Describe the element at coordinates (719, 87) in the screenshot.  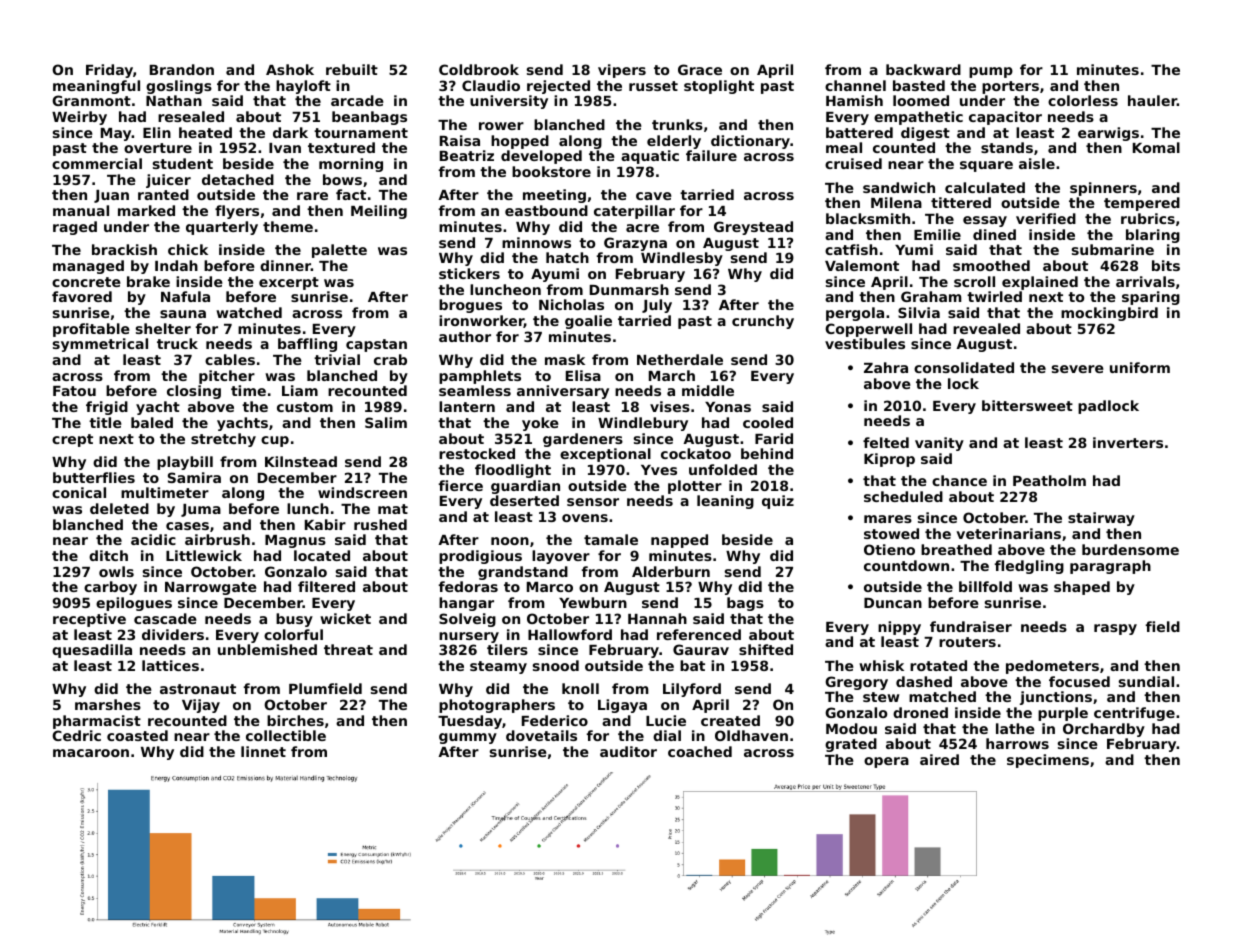
I see `stoplight` at that location.
